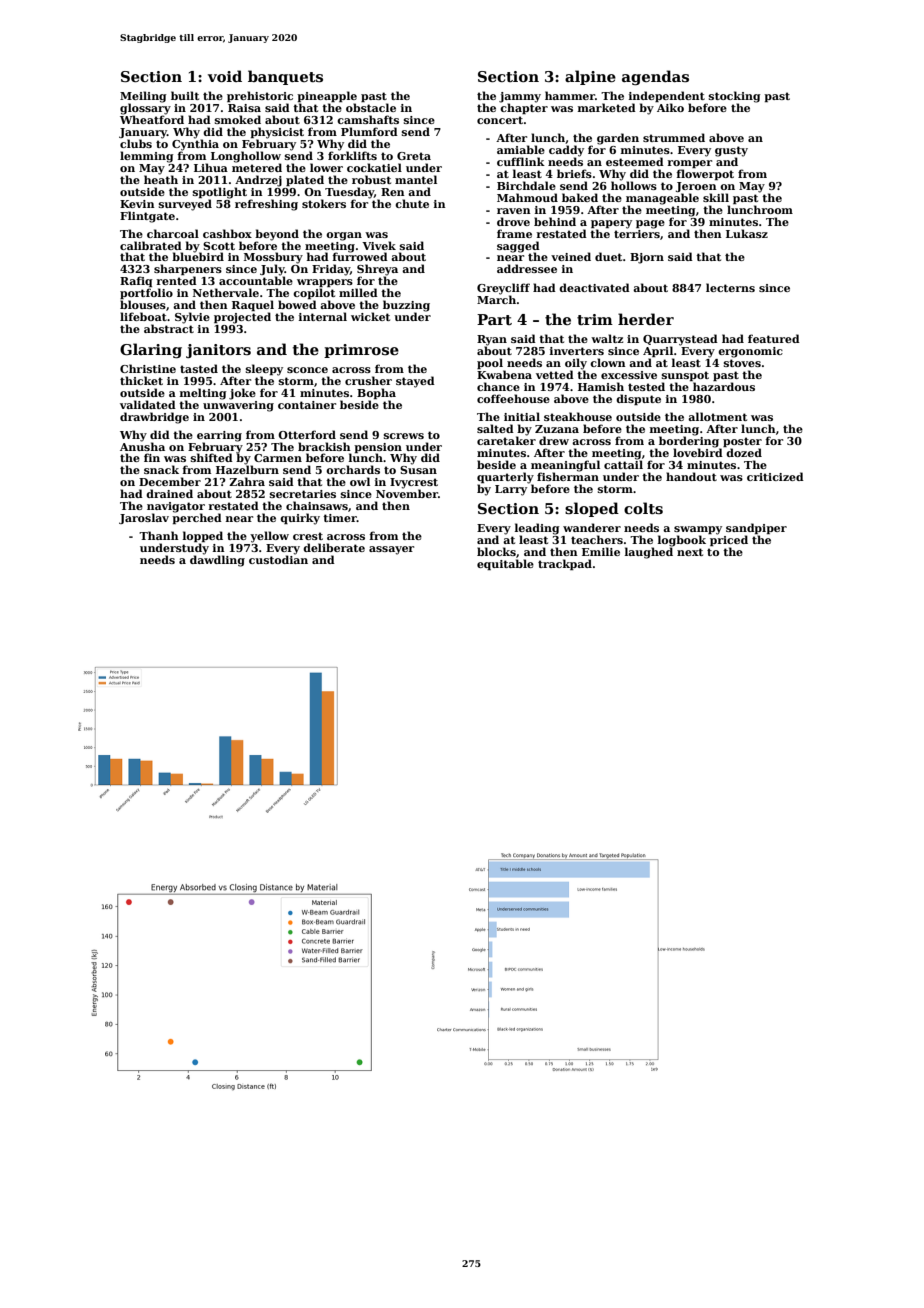  I want to click on Rafiq, so click(136, 281).
